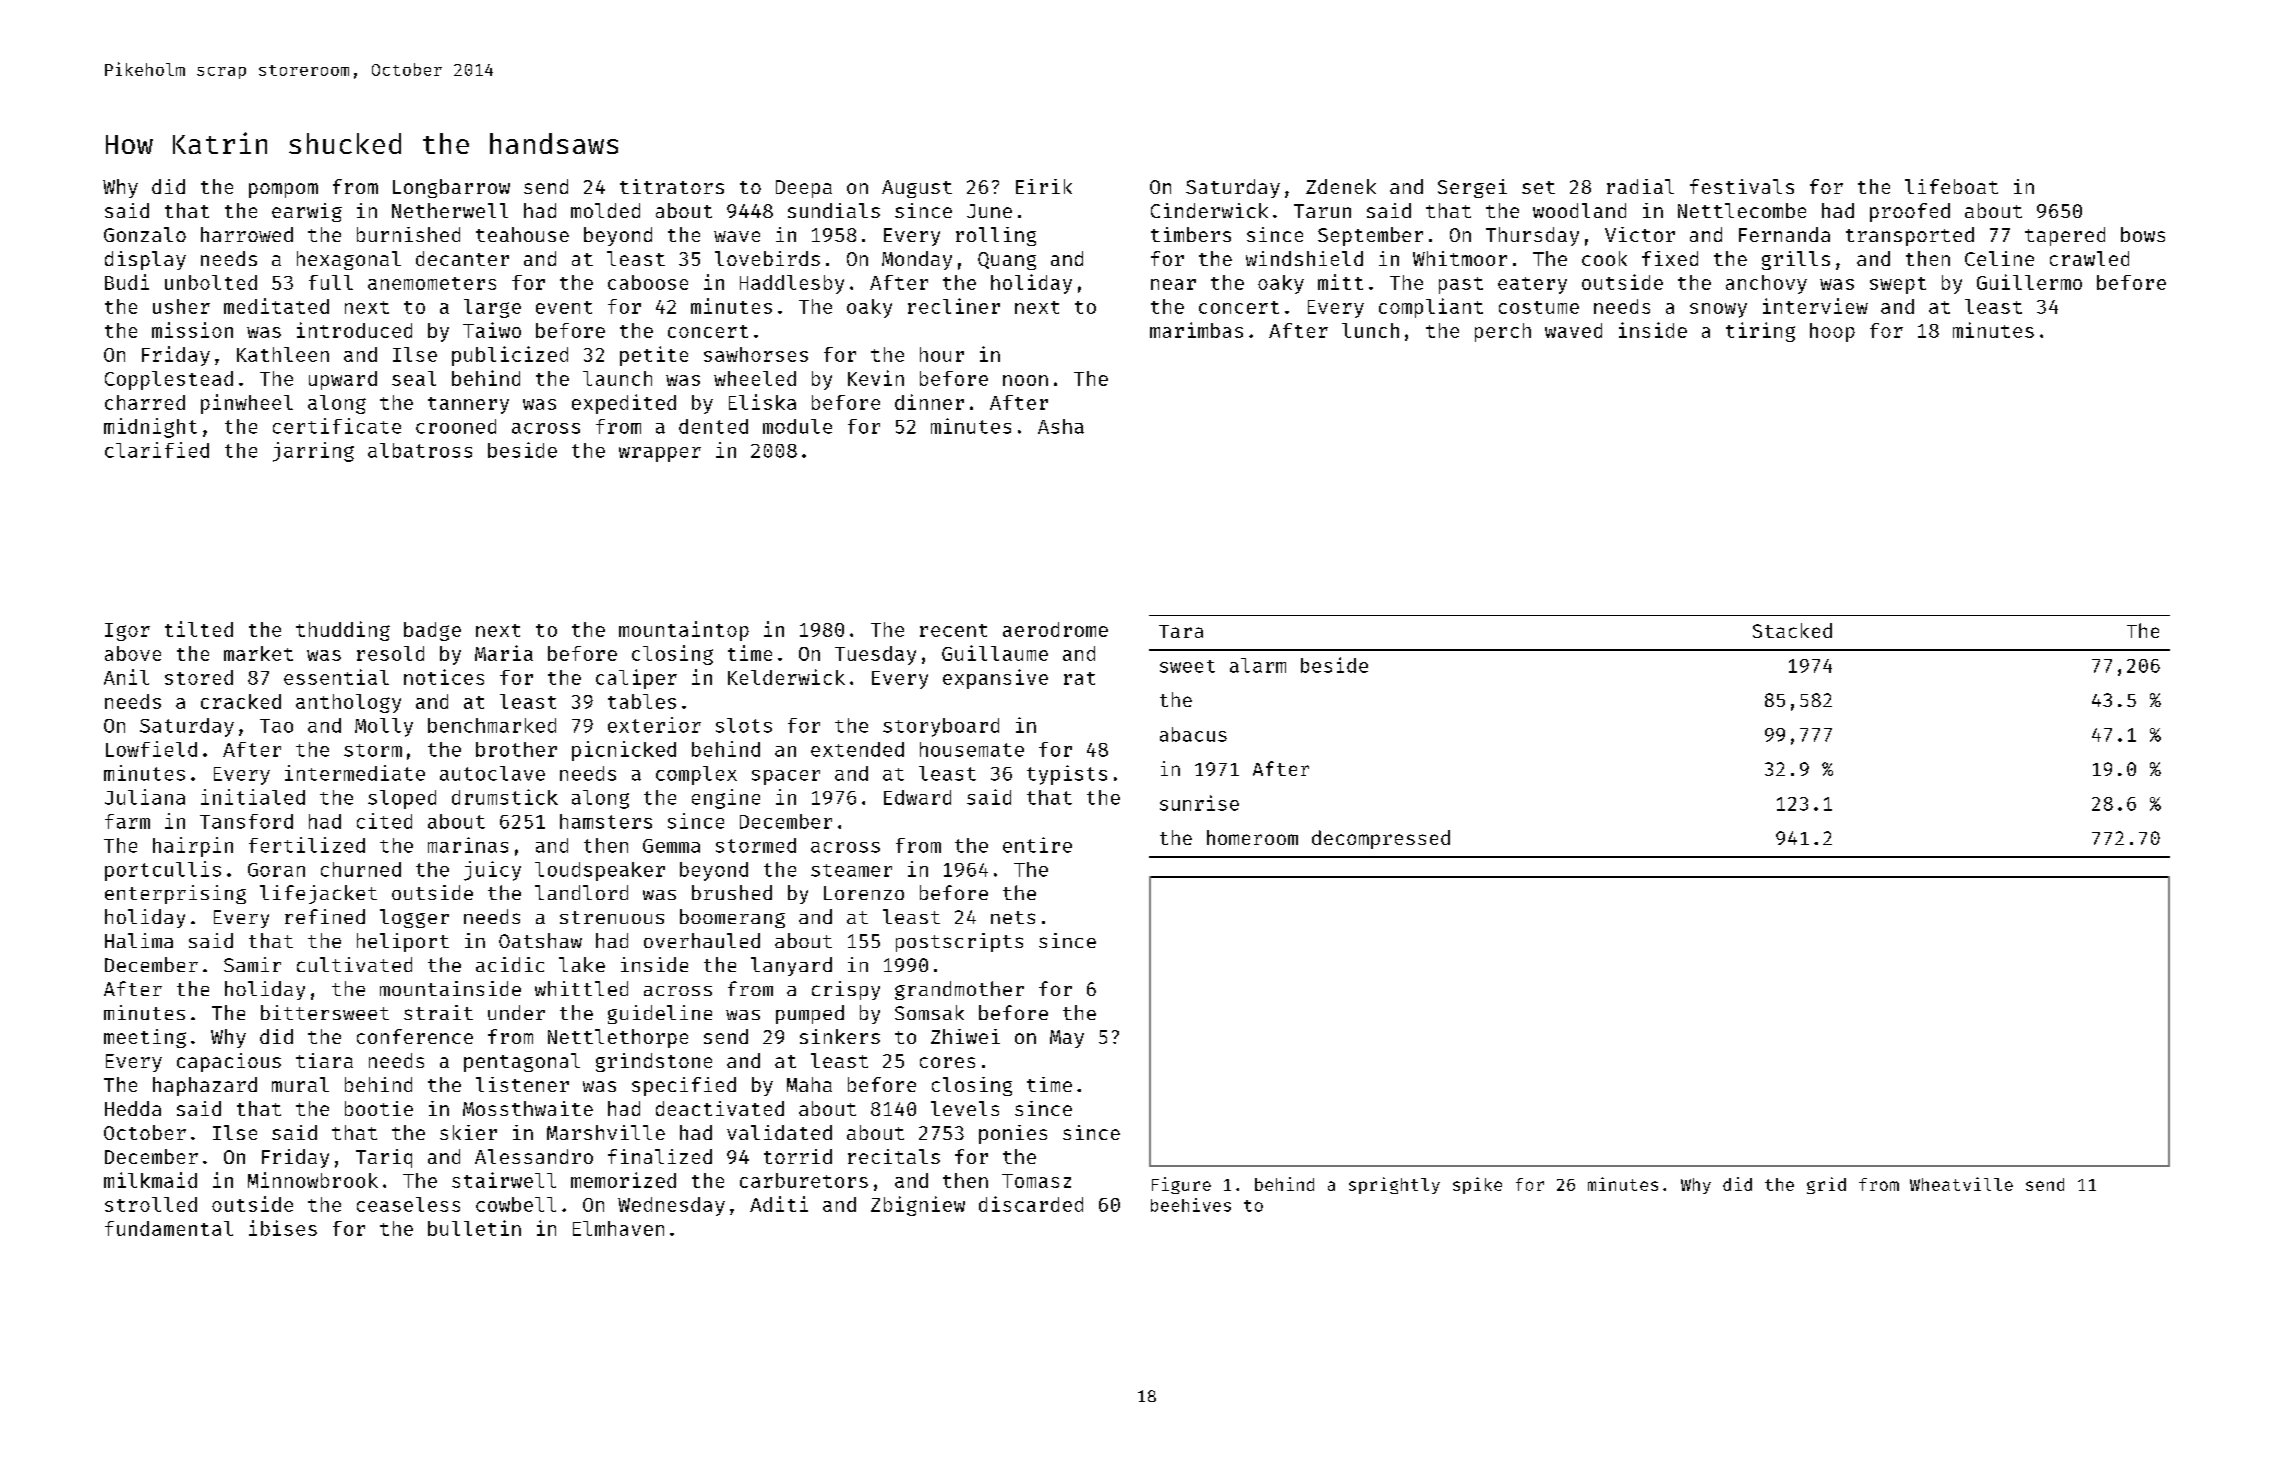  What do you see at coordinates (408, 1204) in the screenshot?
I see `ceaseless` at bounding box center [408, 1204].
